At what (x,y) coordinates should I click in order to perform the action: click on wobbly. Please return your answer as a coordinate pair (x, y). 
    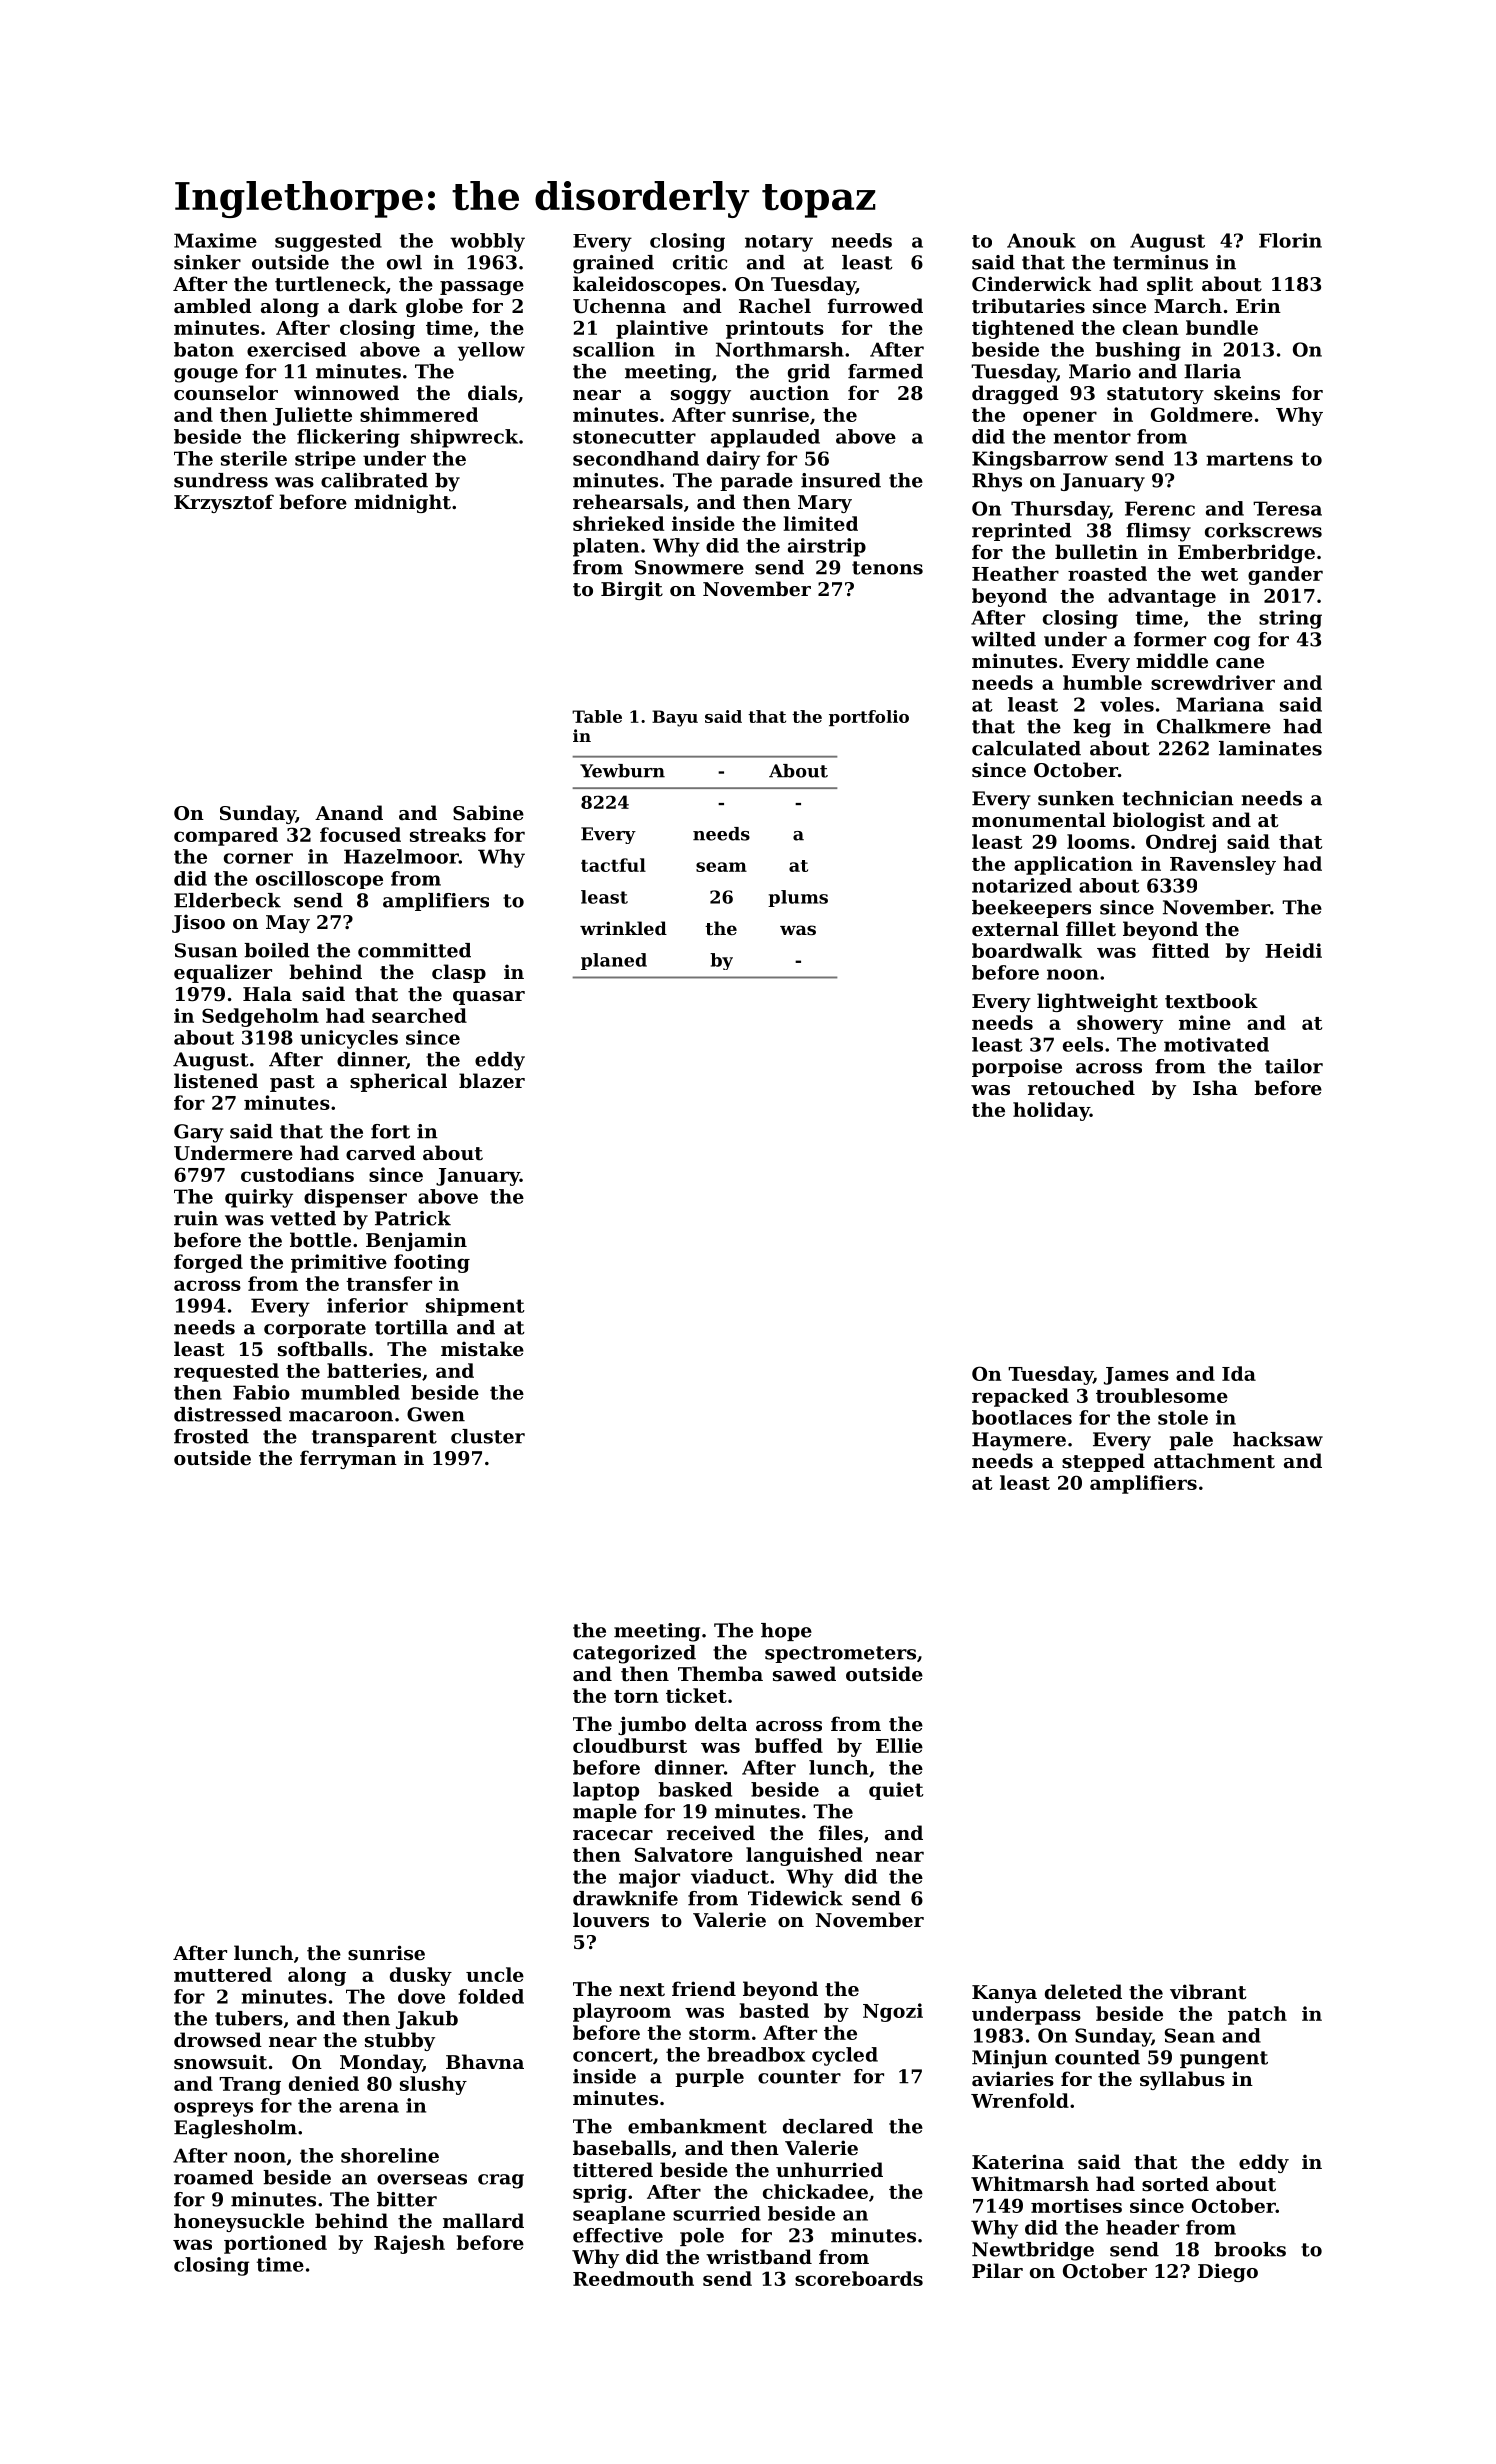
    Looking at the image, I should click on (487, 242).
